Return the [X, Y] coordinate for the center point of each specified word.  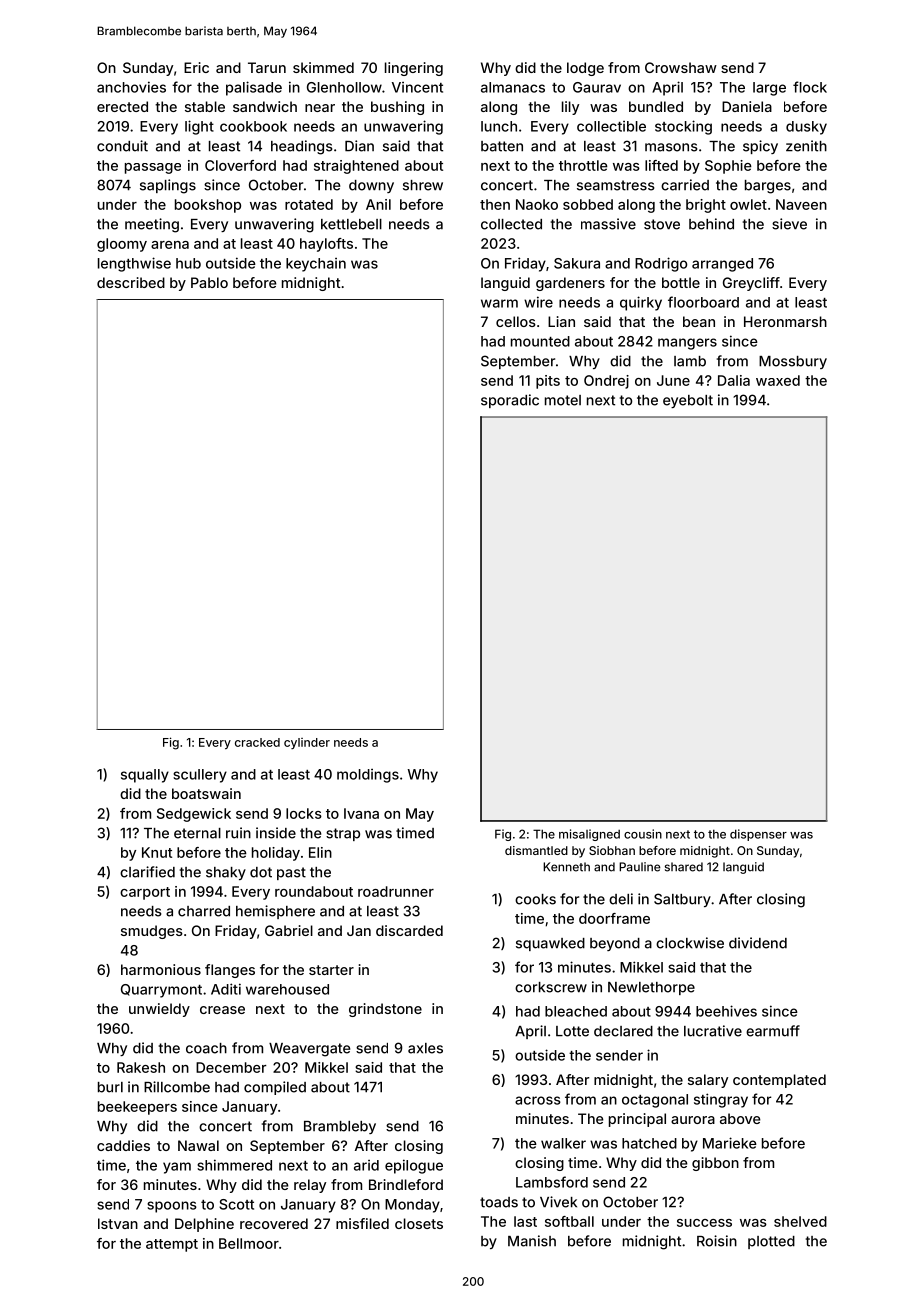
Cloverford [240, 165]
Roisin [717, 1241]
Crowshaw [681, 67]
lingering [414, 69]
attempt [172, 1245]
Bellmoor [249, 1243]
